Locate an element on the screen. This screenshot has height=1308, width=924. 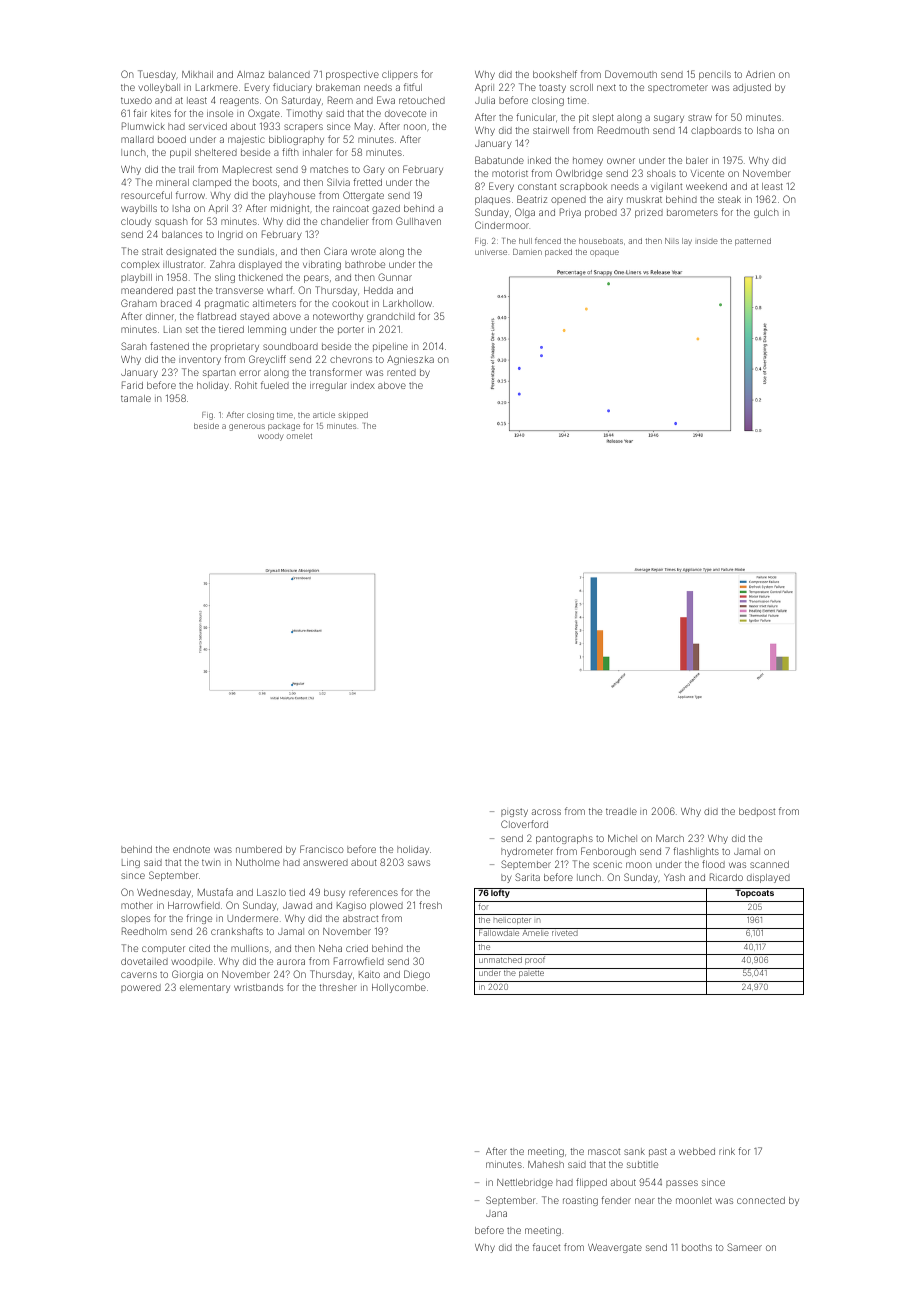
Plumwick is located at coordinates (143, 126).
